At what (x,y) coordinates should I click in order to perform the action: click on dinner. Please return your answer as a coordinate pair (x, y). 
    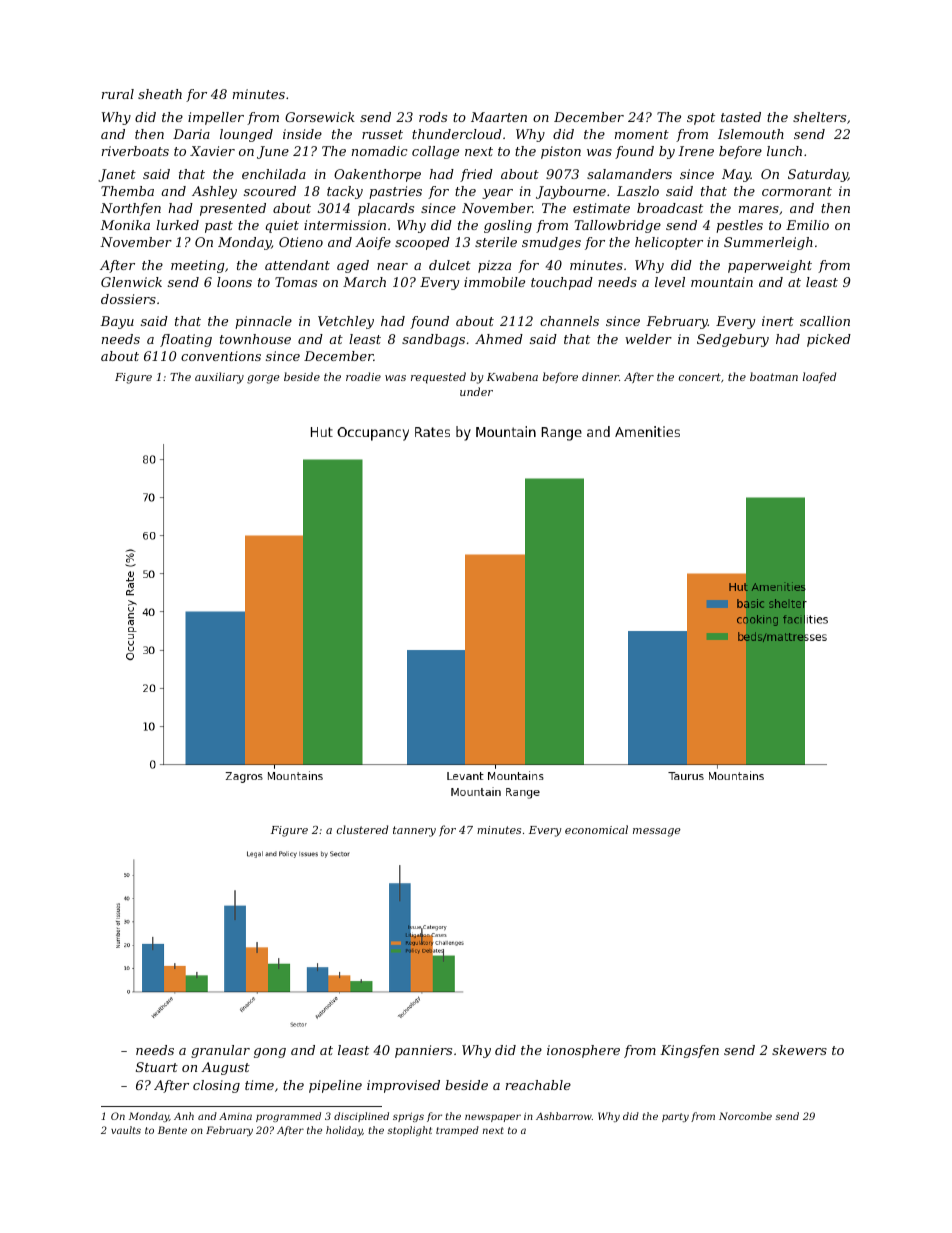
    Looking at the image, I should click on (600, 376).
